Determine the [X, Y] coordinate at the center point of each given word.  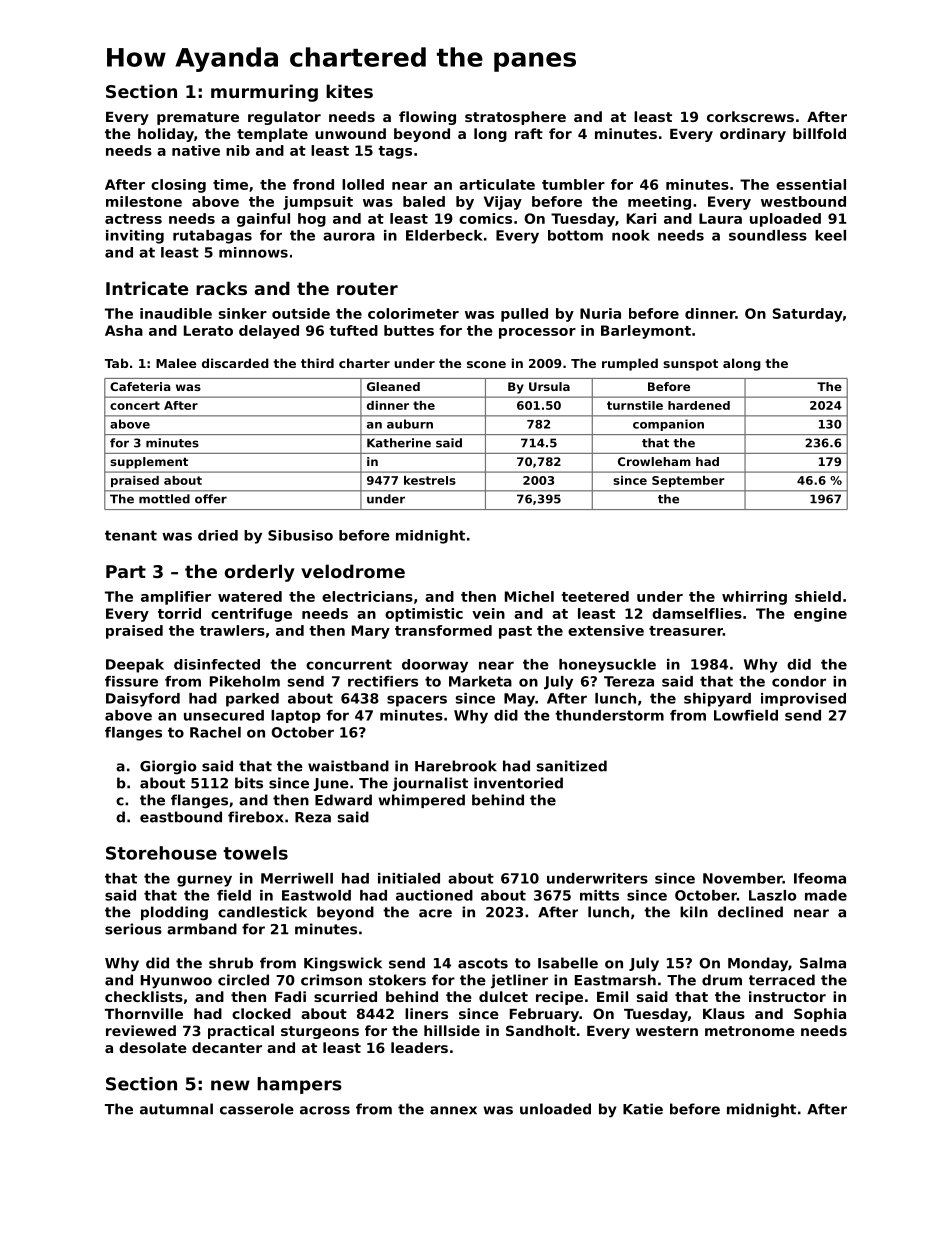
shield [818, 596]
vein [488, 613]
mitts [599, 895]
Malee [176, 363]
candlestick [262, 912]
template [272, 135]
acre [435, 913]
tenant [131, 535]
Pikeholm [245, 681]
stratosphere [515, 118]
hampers [299, 1085]
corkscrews [750, 116]
